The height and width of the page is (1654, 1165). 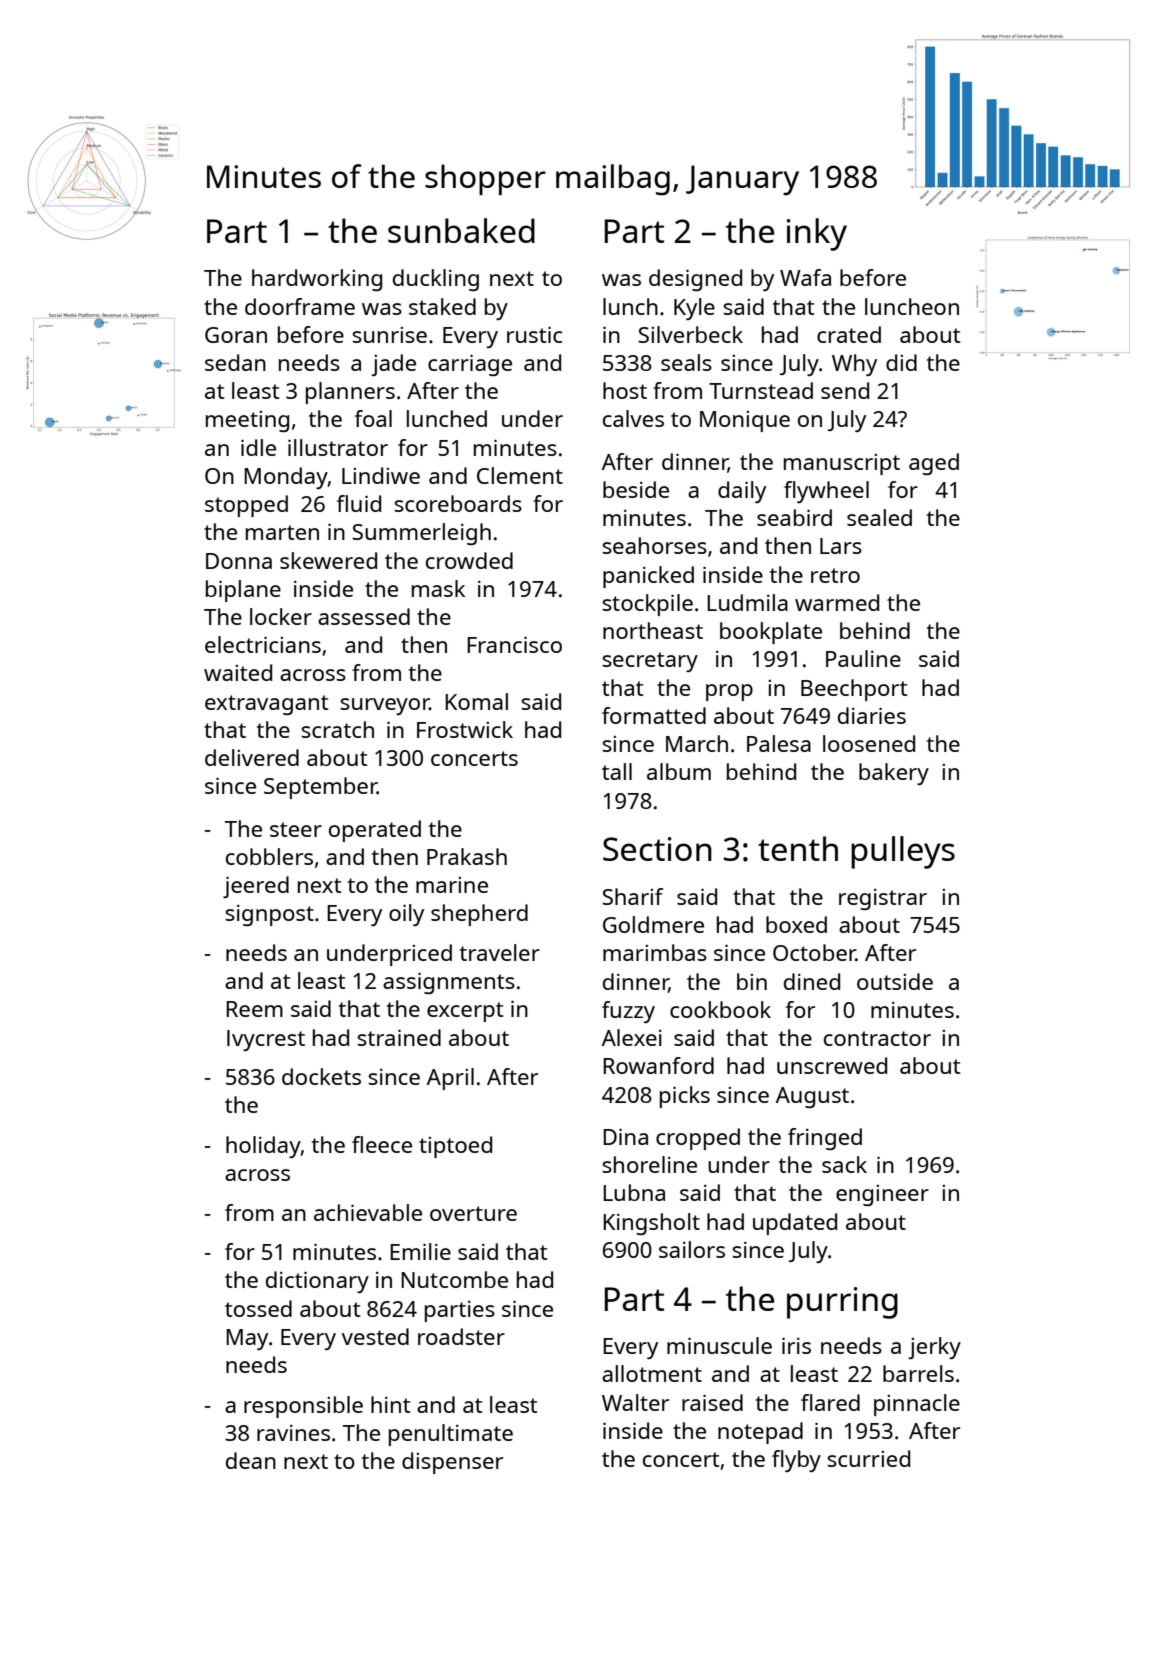 I want to click on marten, so click(x=282, y=532).
